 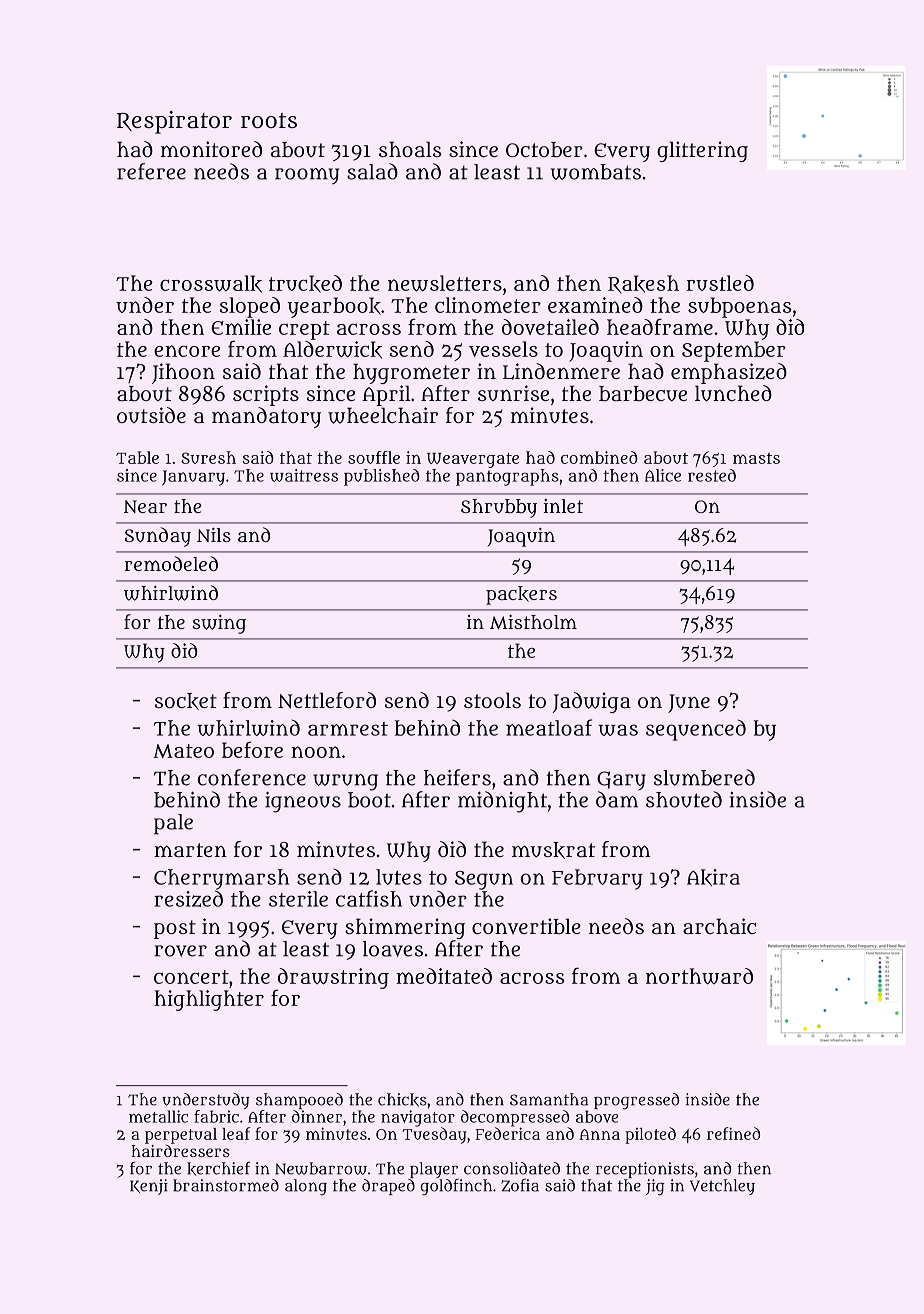 What do you see at coordinates (720, 283) in the screenshot?
I see `rustled` at bounding box center [720, 283].
